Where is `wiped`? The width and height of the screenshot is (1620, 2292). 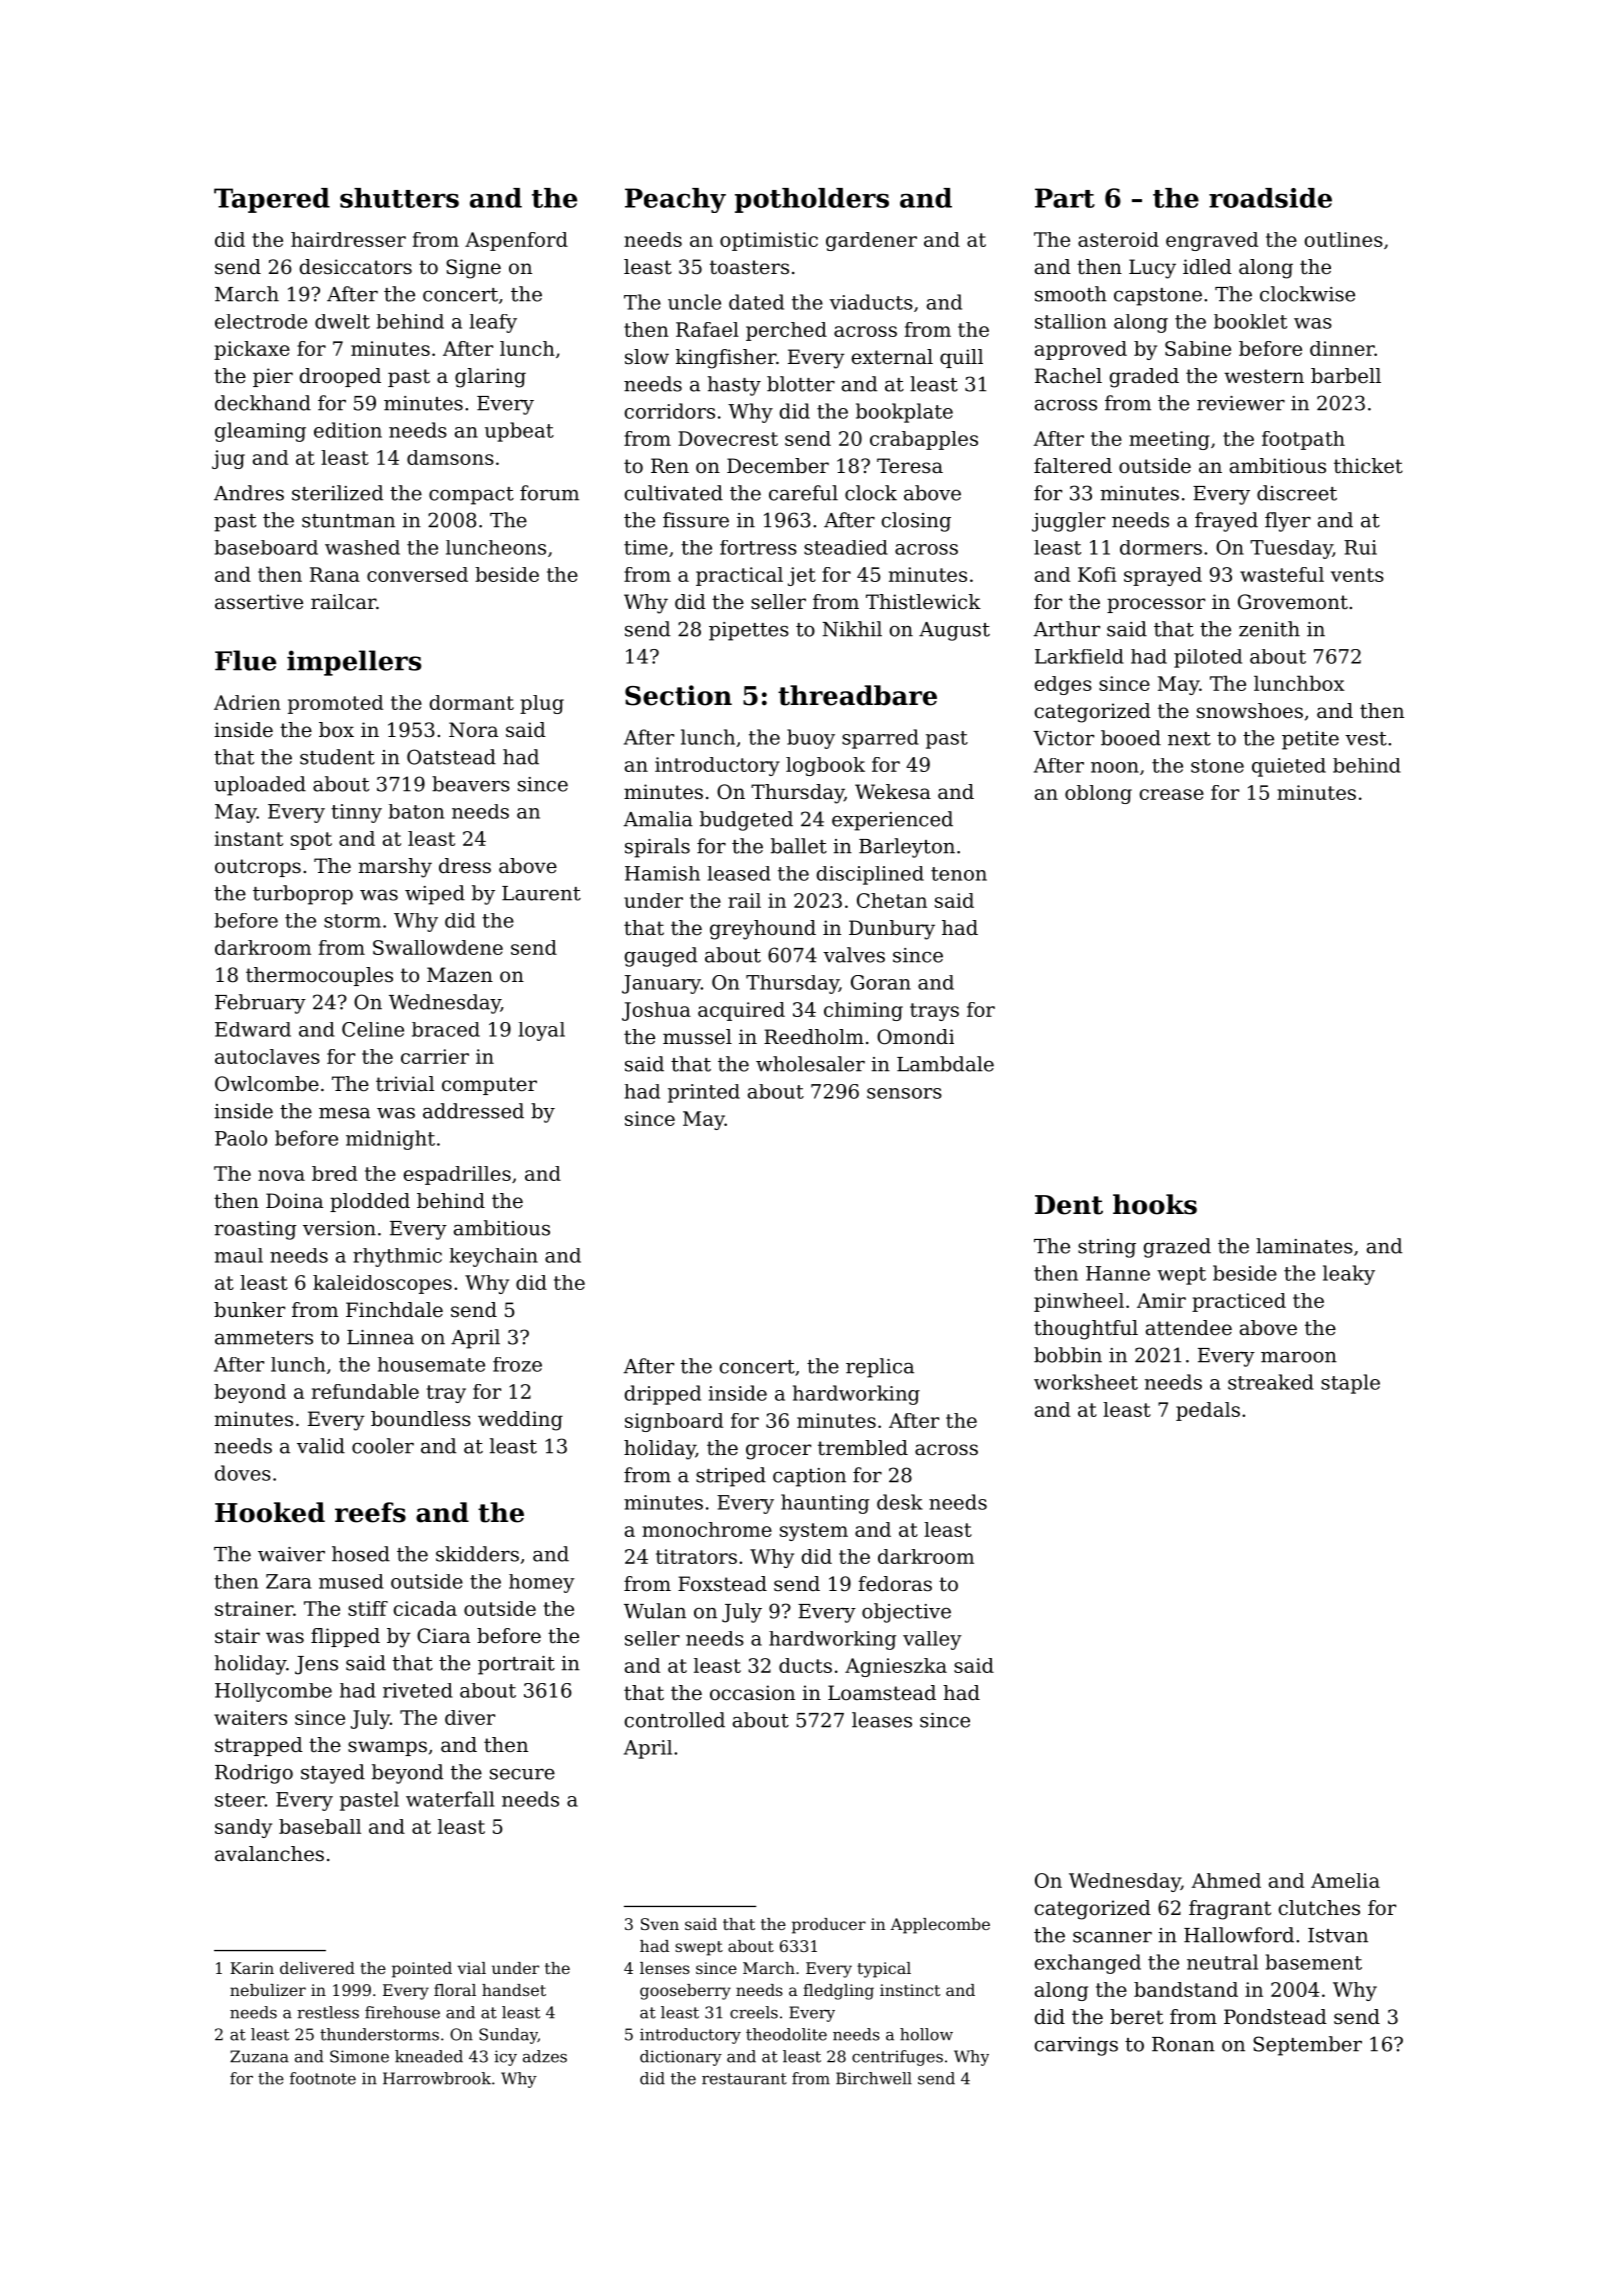 wiped is located at coordinates (435, 895).
